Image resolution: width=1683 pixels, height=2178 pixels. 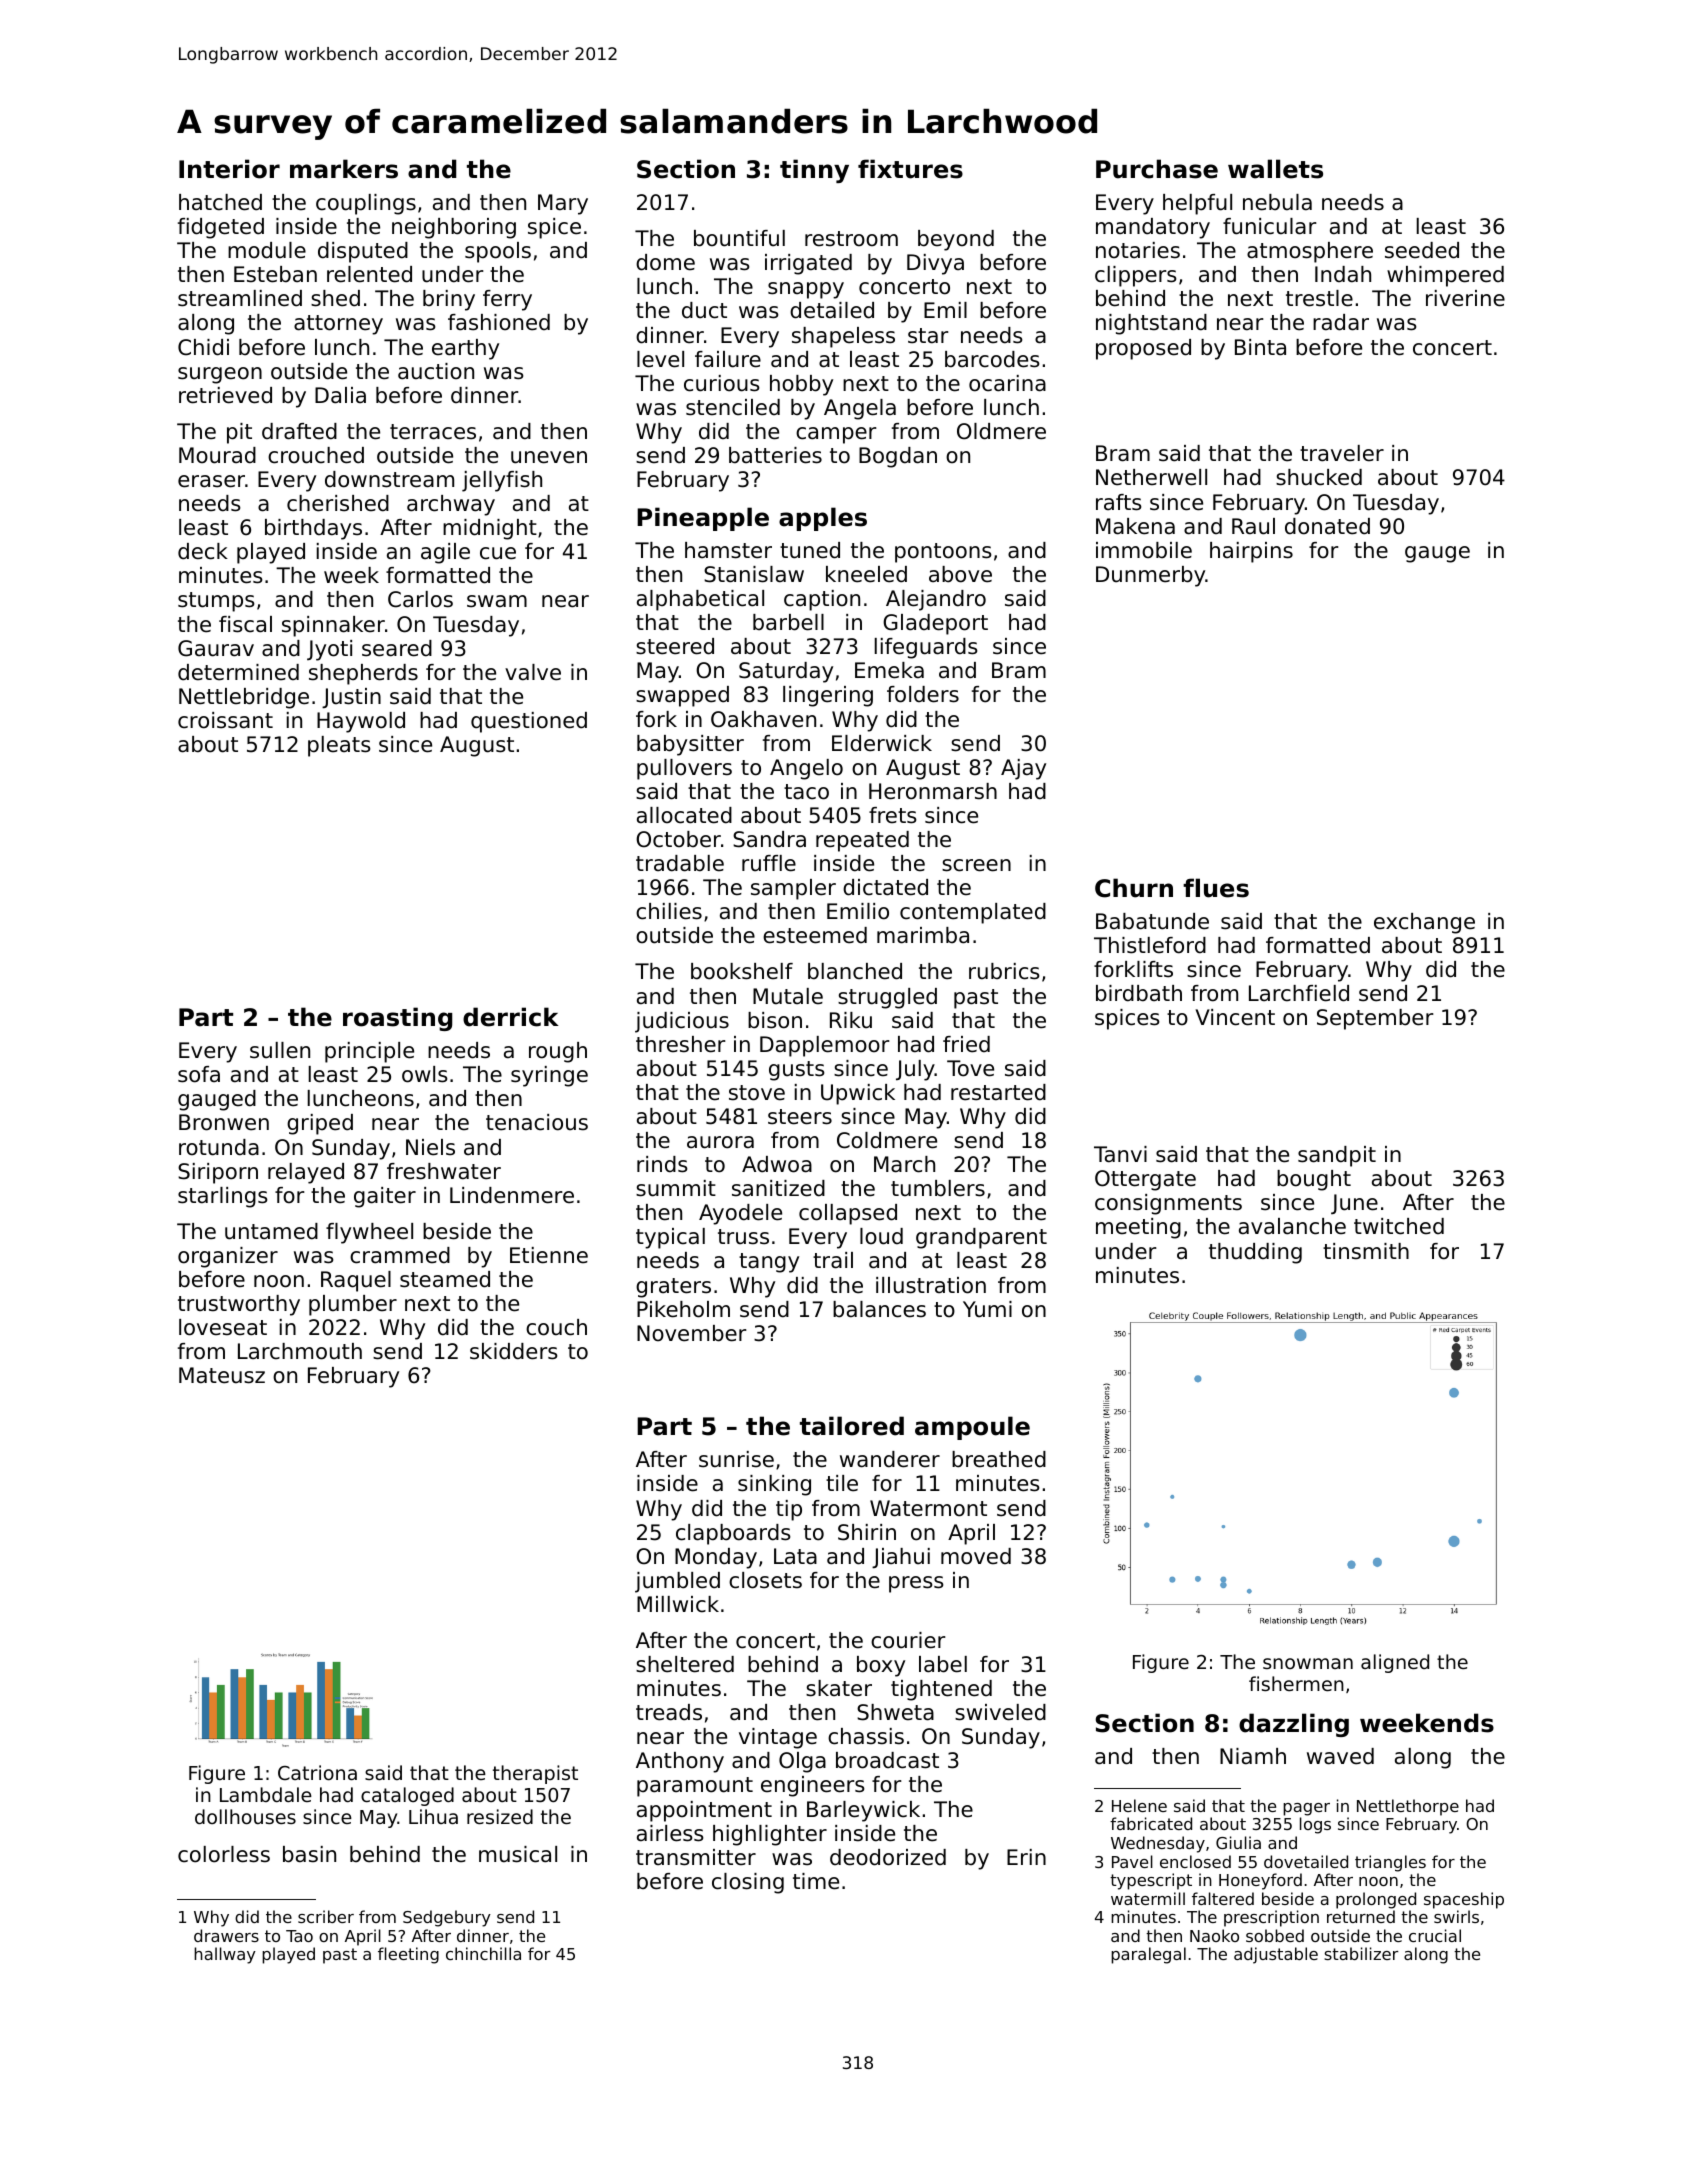 What do you see at coordinates (931, 1285) in the document?
I see `illustration` at bounding box center [931, 1285].
